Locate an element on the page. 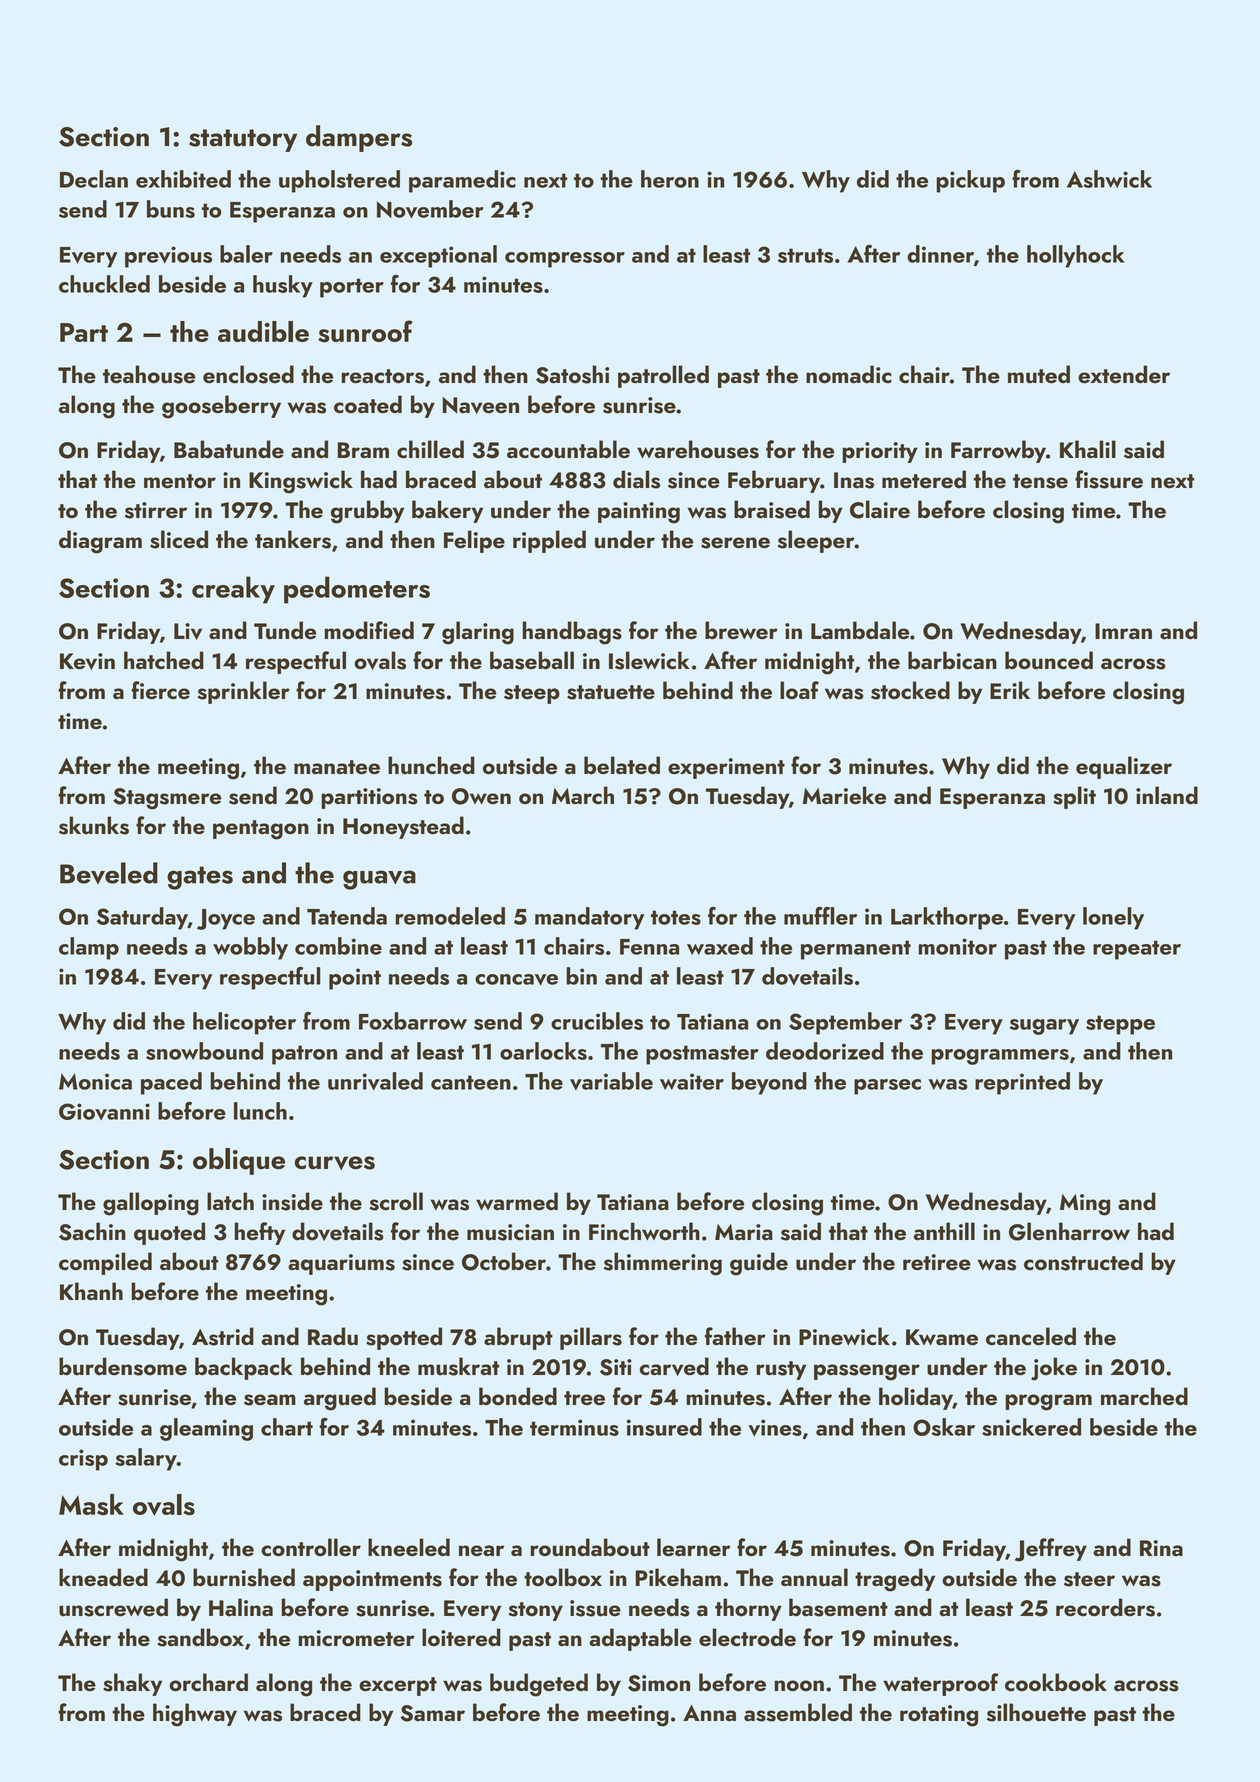  permanent is located at coordinates (856, 950).
